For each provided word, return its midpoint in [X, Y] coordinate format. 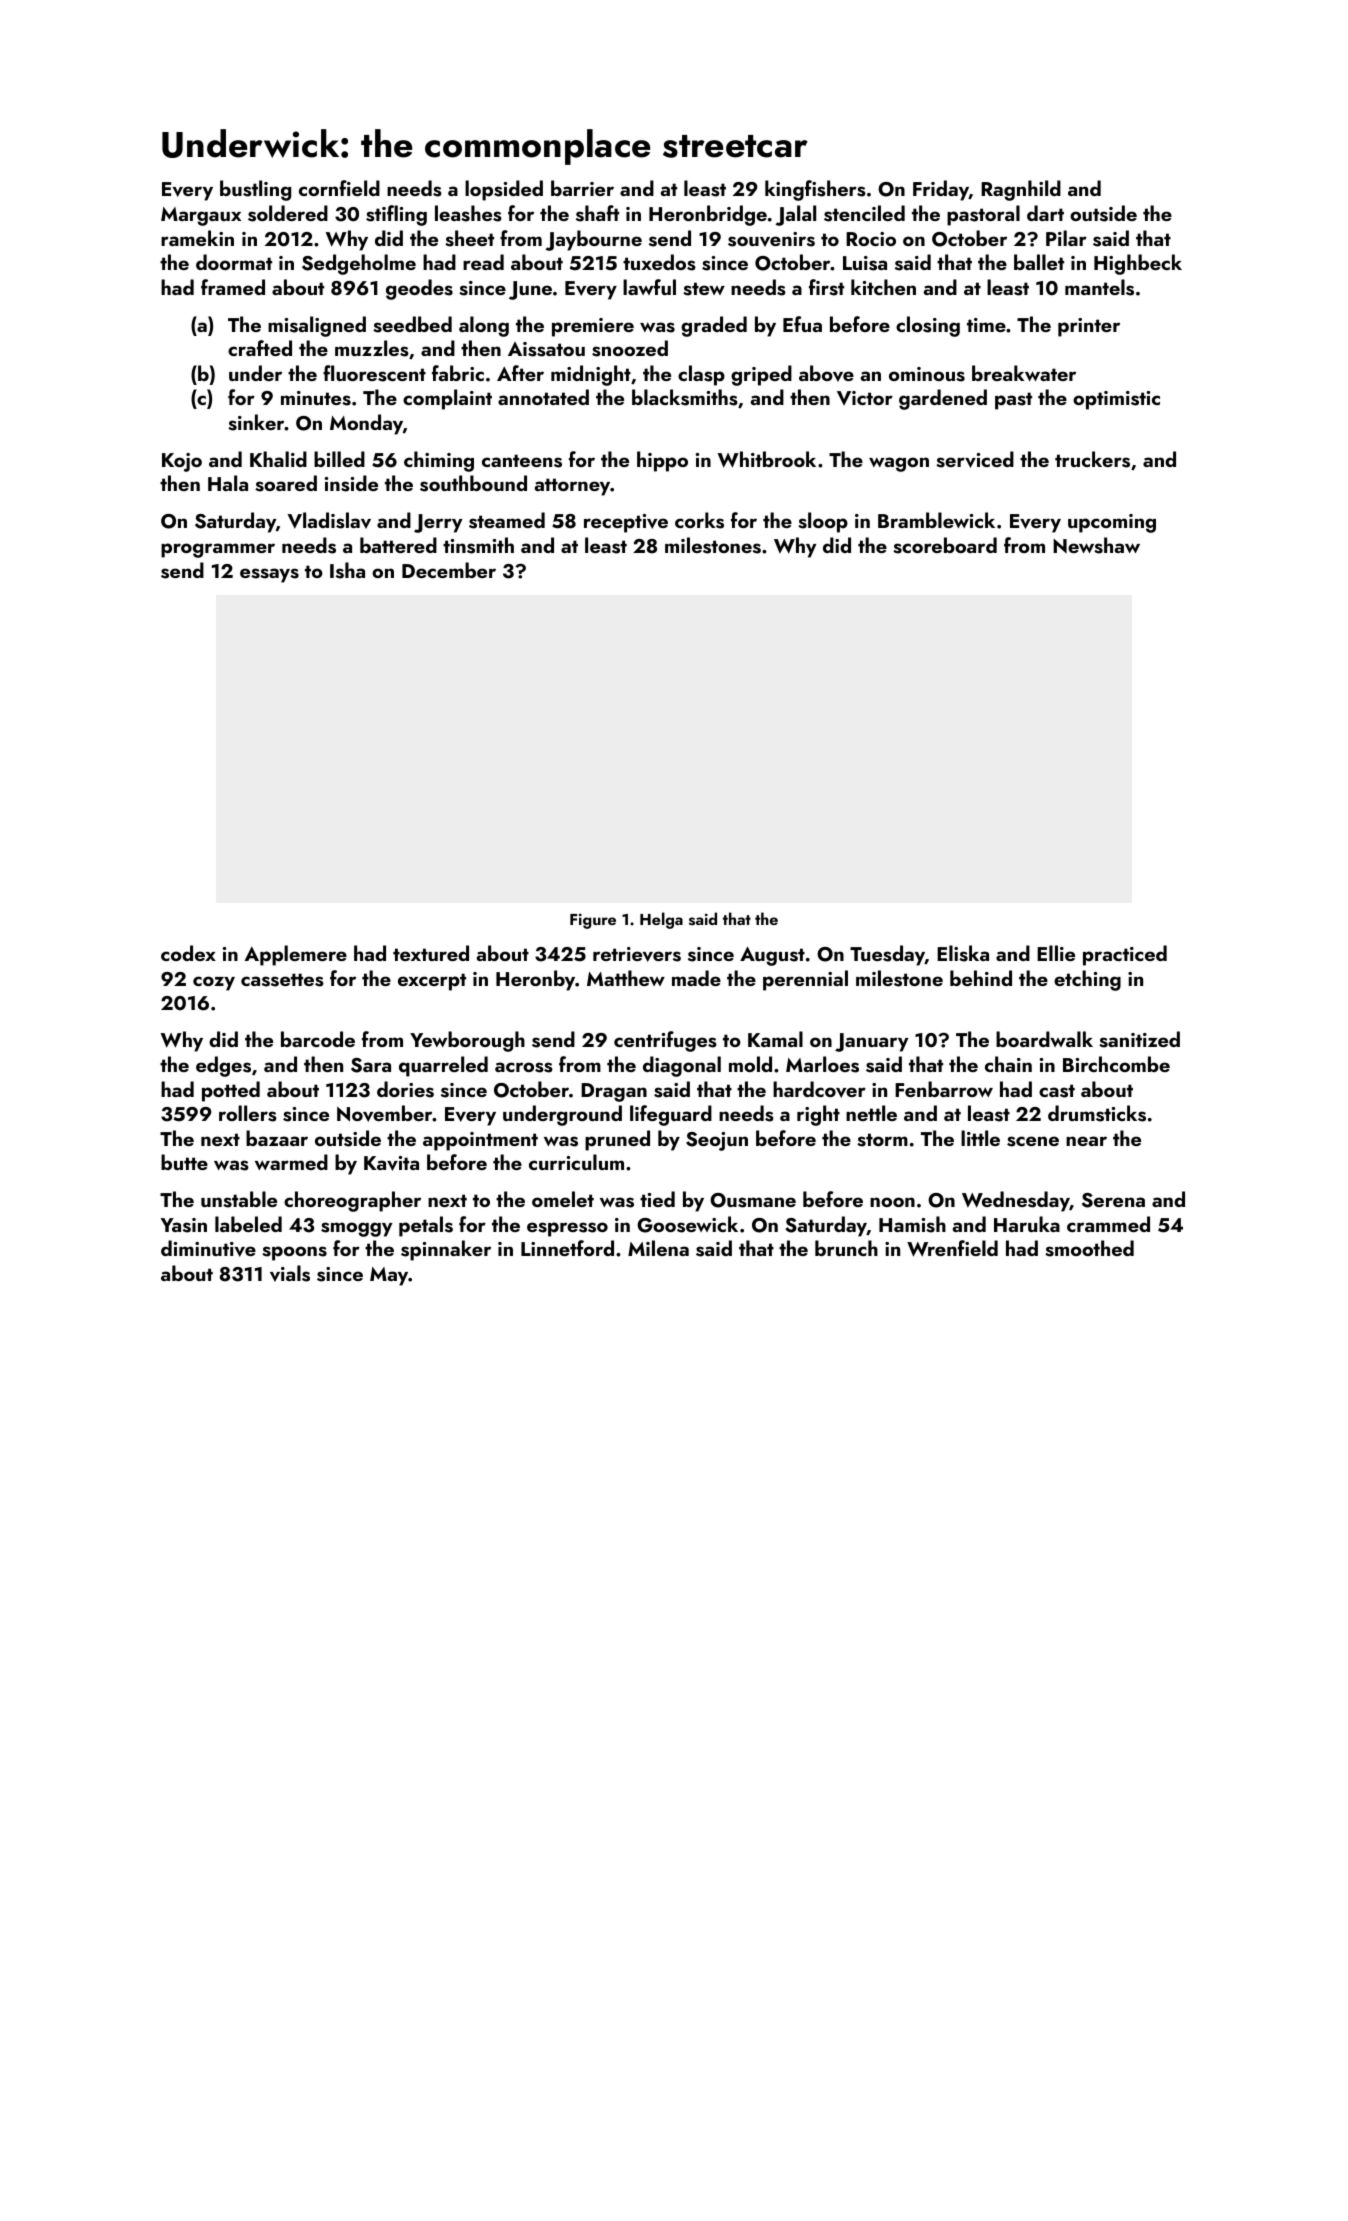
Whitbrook [767, 459]
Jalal [796, 215]
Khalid [278, 459]
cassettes [282, 980]
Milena [658, 1248]
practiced [1125, 955]
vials [290, 1273]
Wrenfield [952, 1248]
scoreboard [945, 545]
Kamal [775, 1039]
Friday [941, 190]
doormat [234, 262]
